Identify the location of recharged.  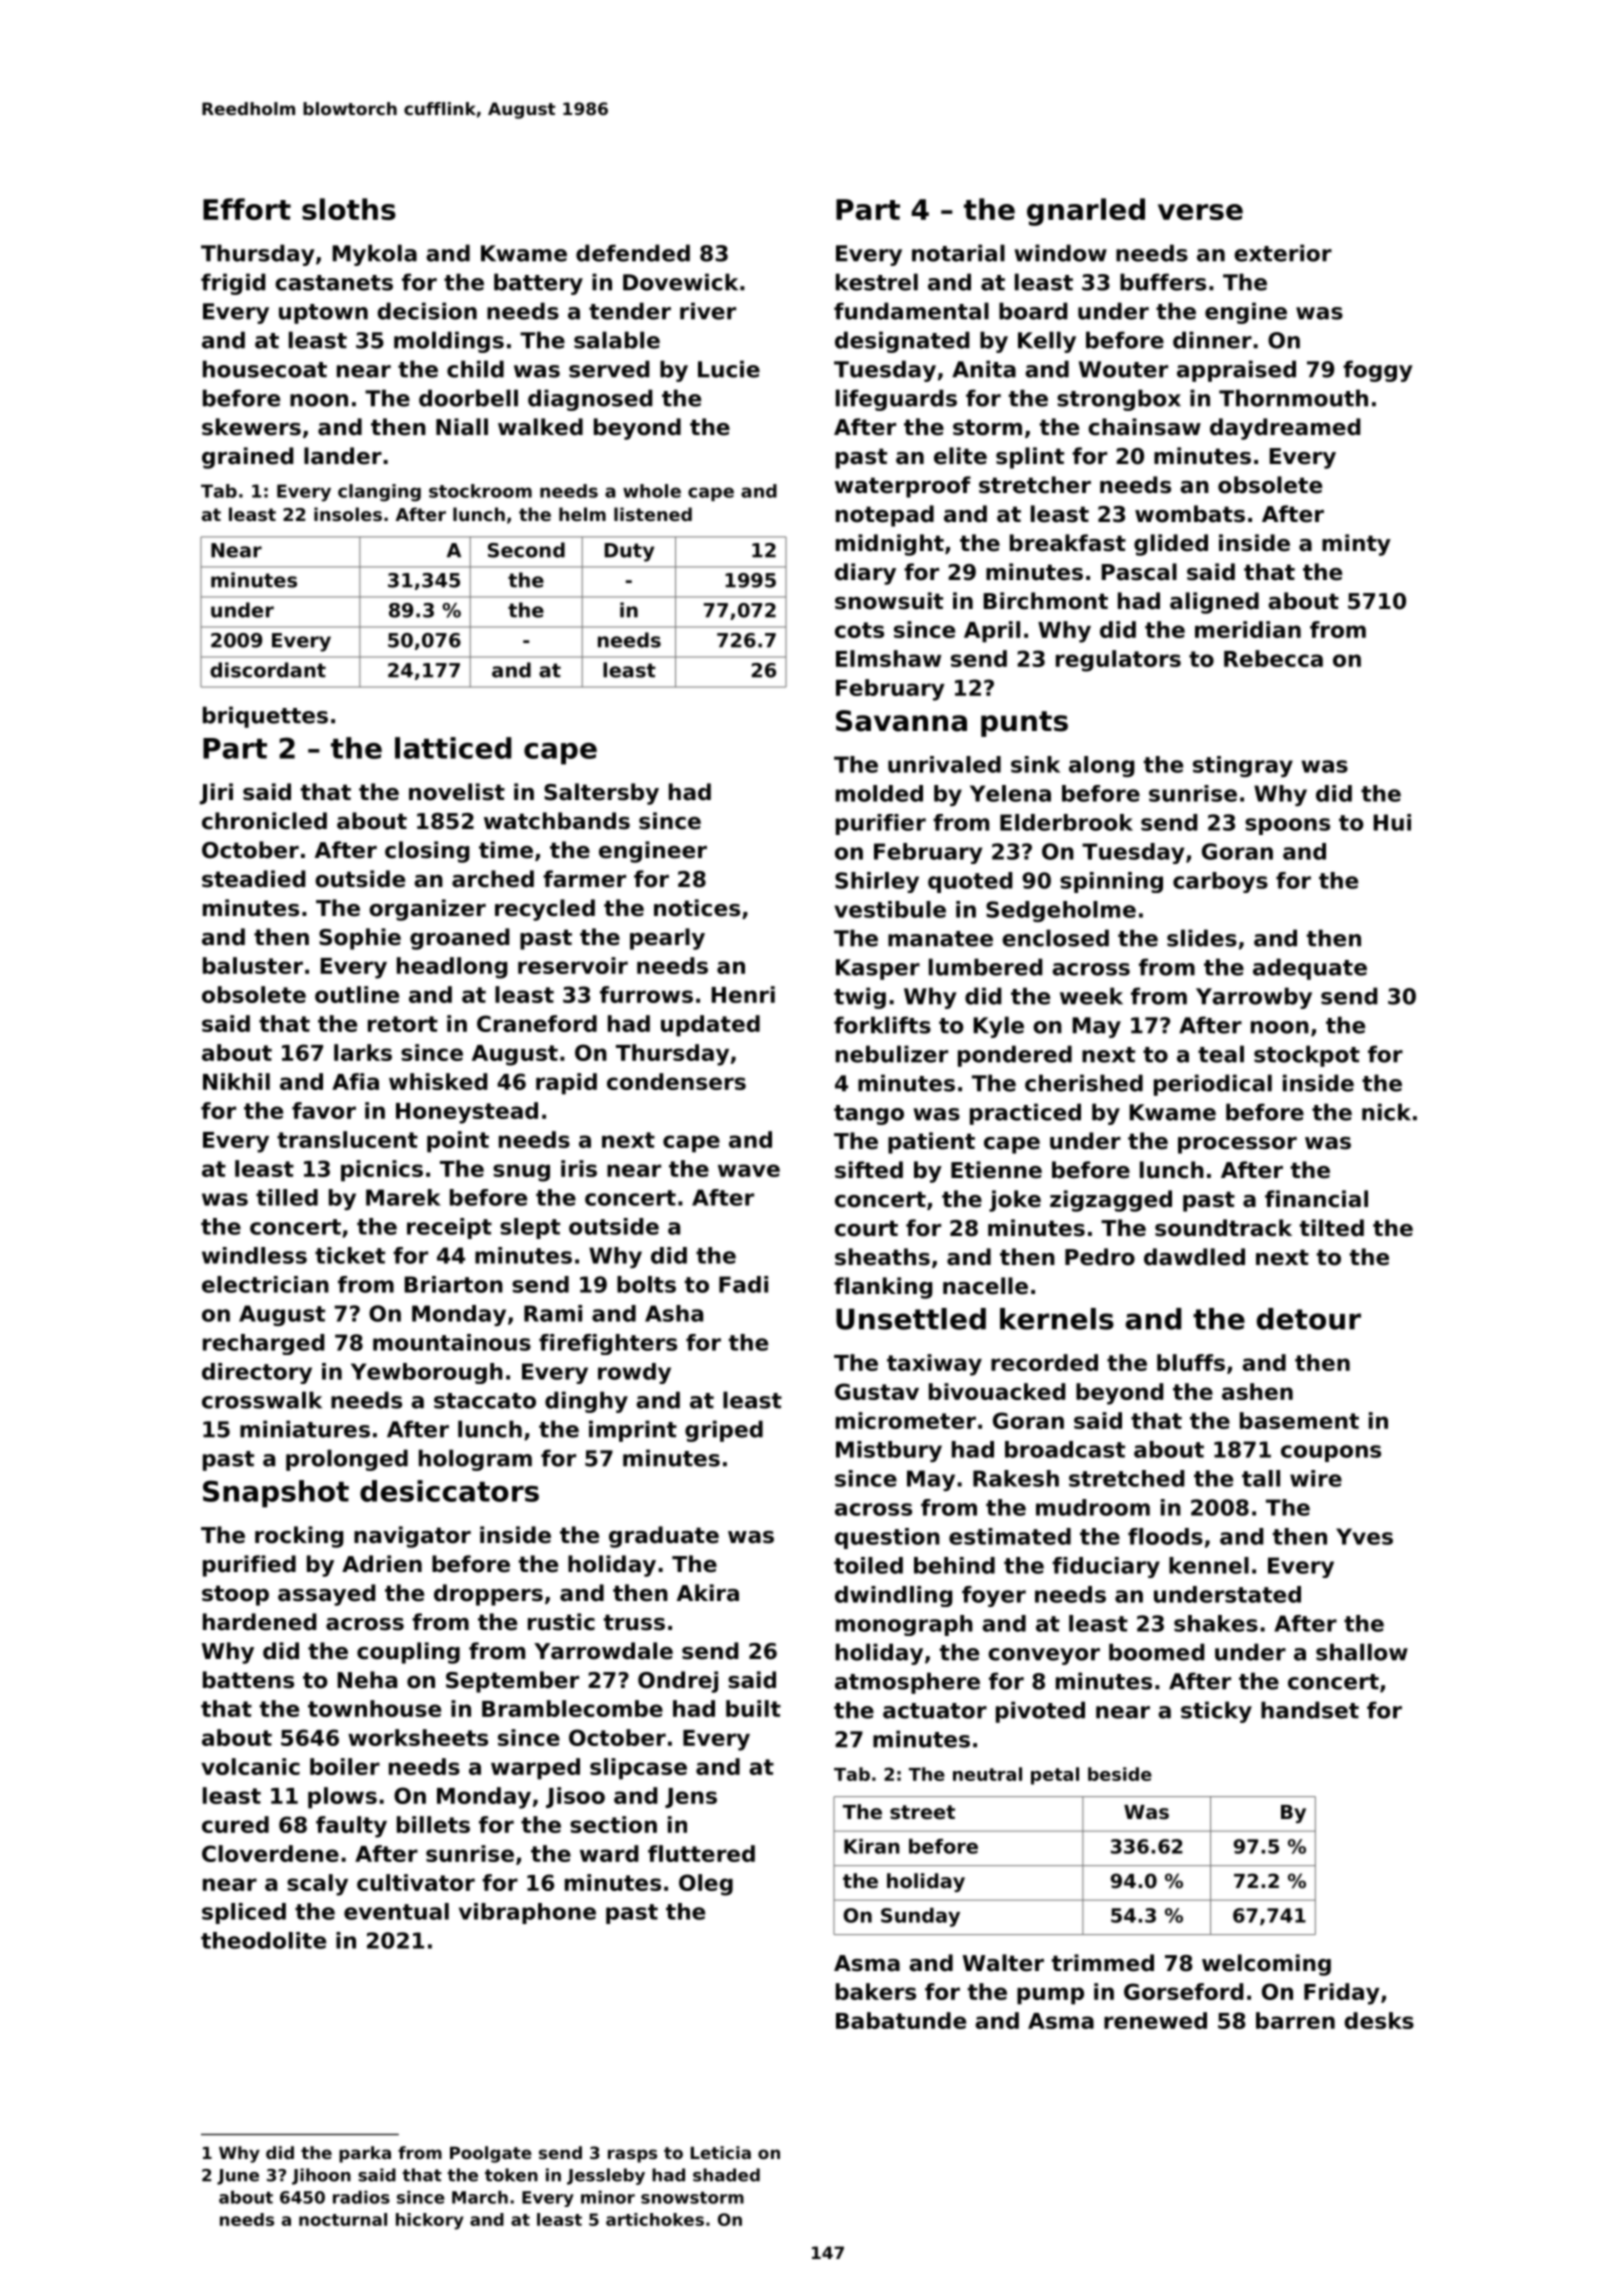
(264, 1344).
